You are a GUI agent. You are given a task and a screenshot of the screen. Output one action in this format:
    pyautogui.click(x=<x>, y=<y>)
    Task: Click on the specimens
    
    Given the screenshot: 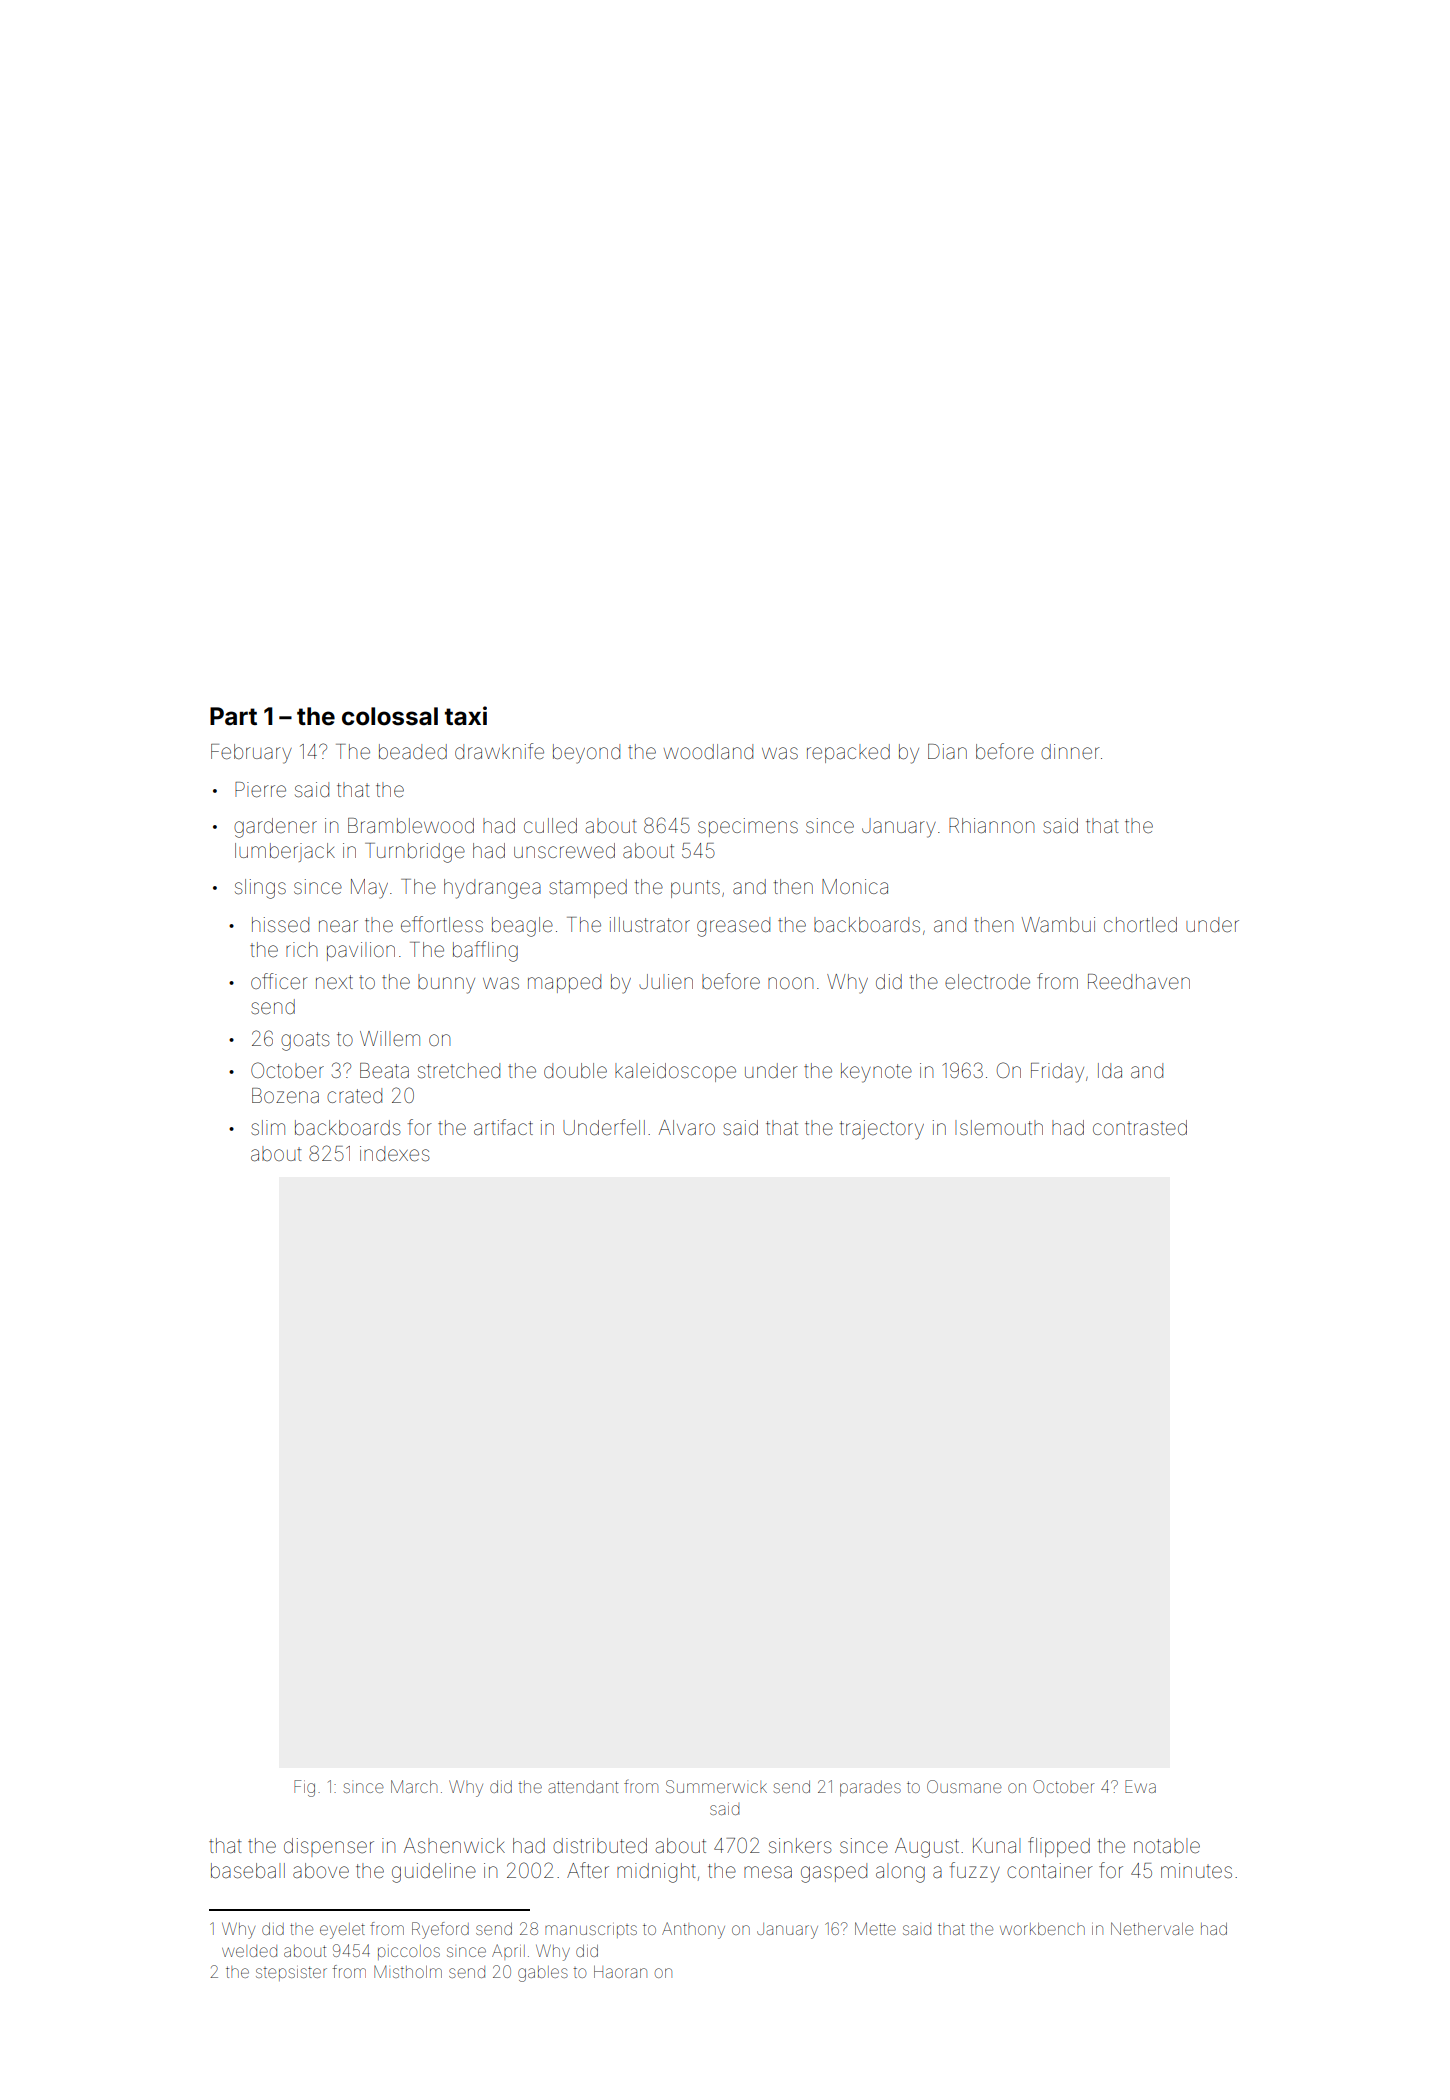 What is the action you would take?
    pyautogui.click(x=748, y=827)
